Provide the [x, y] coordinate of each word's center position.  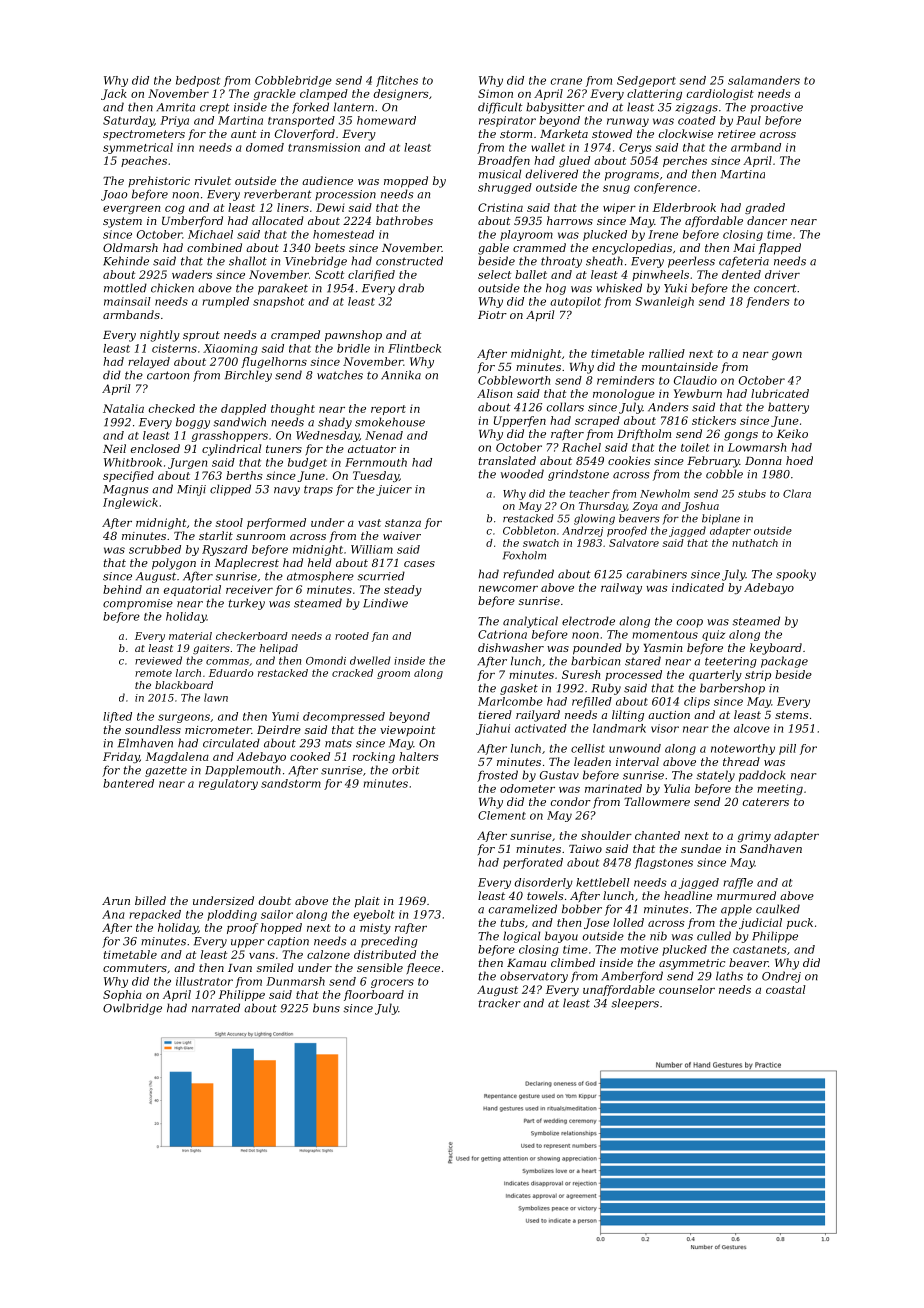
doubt [275, 900]
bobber [582, 909]
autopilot [575, 302]
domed [265, 147]
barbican [595, 661]
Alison [494, 393]
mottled [125, 288]
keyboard [776, 649]
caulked [778, 909]
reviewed [158, 660]
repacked [155, 915]
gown [787, 356]
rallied [667, 353]
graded [765, 208]
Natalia [123, 408]
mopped [406, 182]
